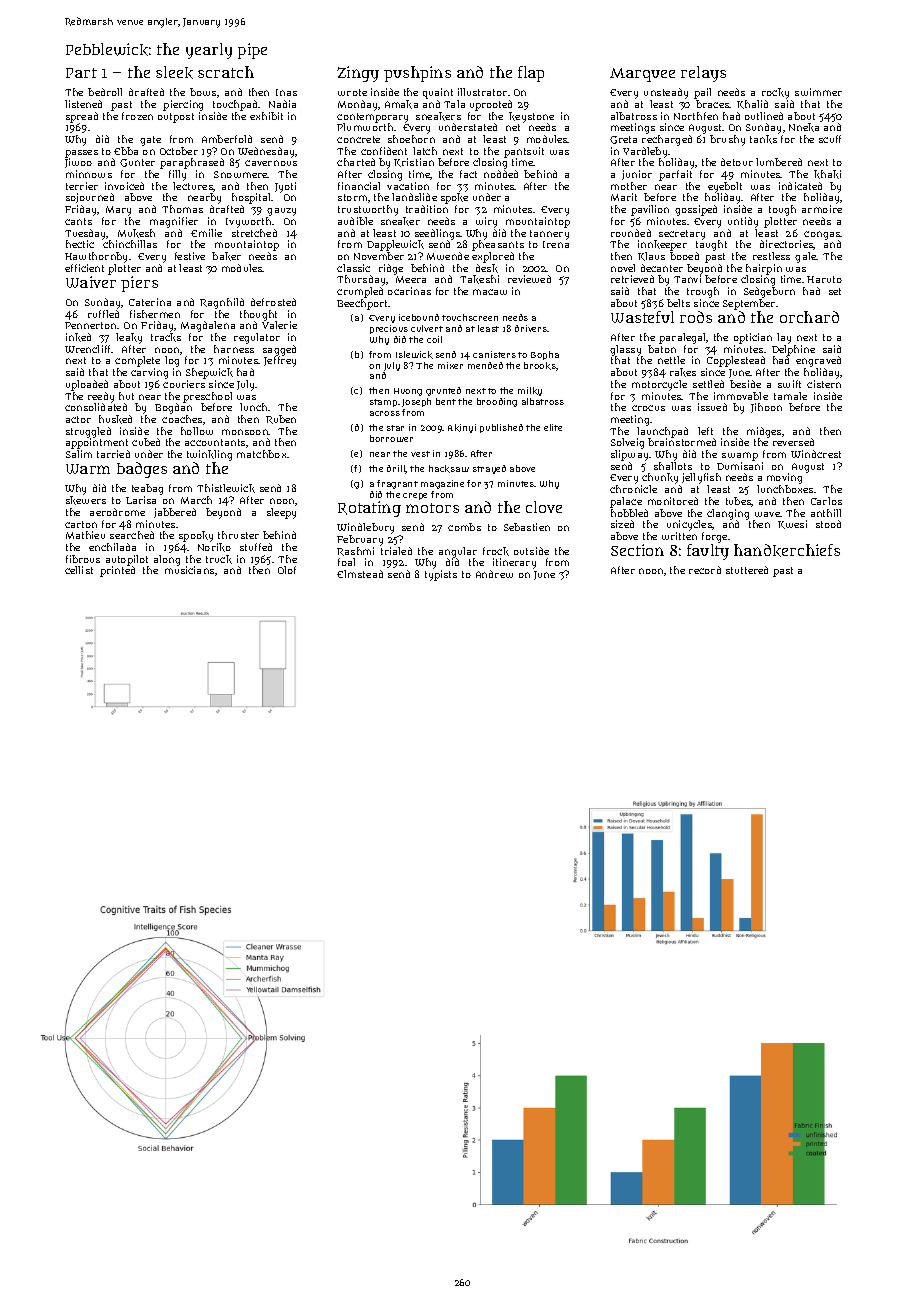  Describe the element at coordinates (189, 570) in the page. I see `musicians` at that location.
